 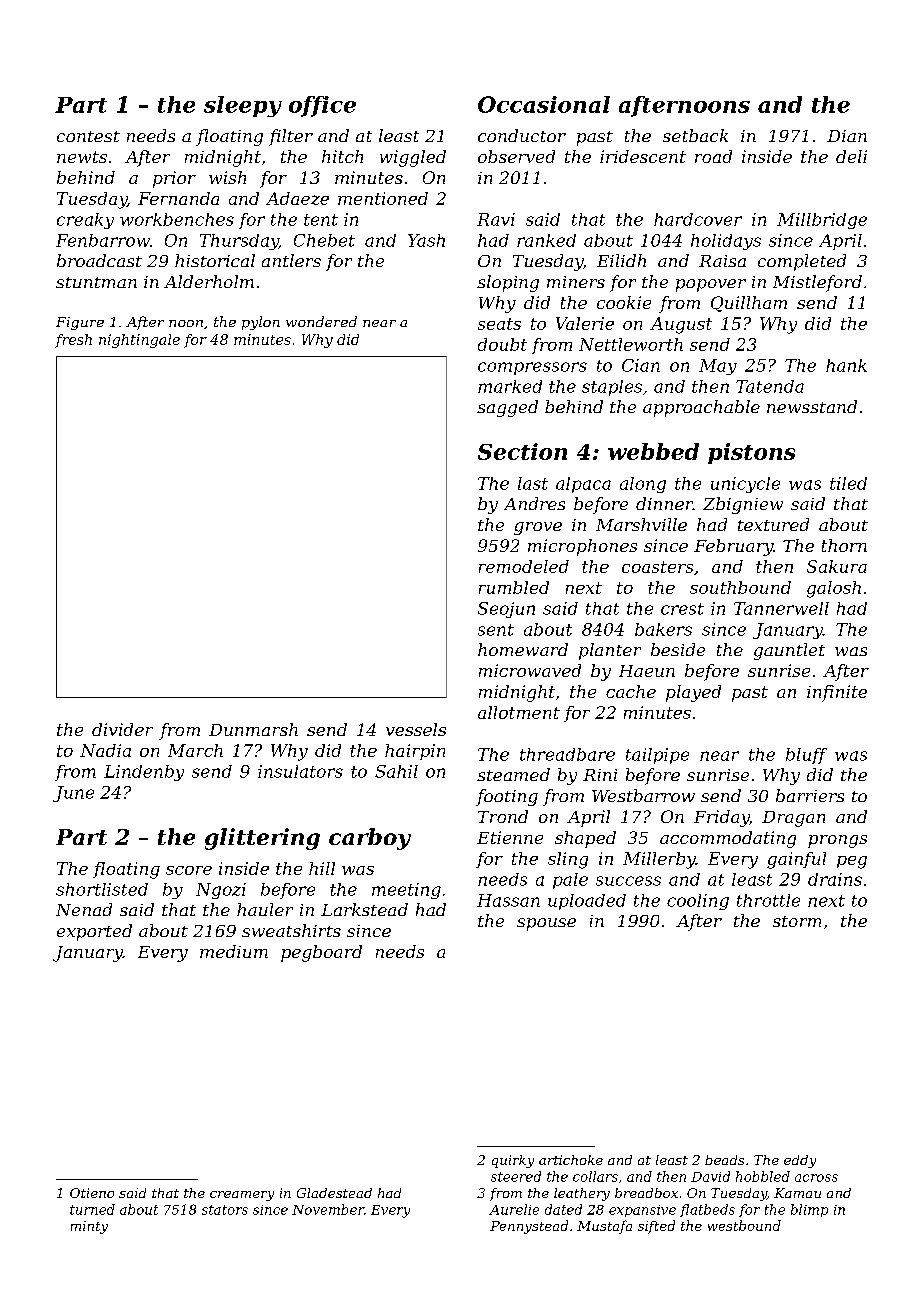 What do you see at coordinates (519, 712) in the image?
I see `allotment` at bounding box center [519, 712].
